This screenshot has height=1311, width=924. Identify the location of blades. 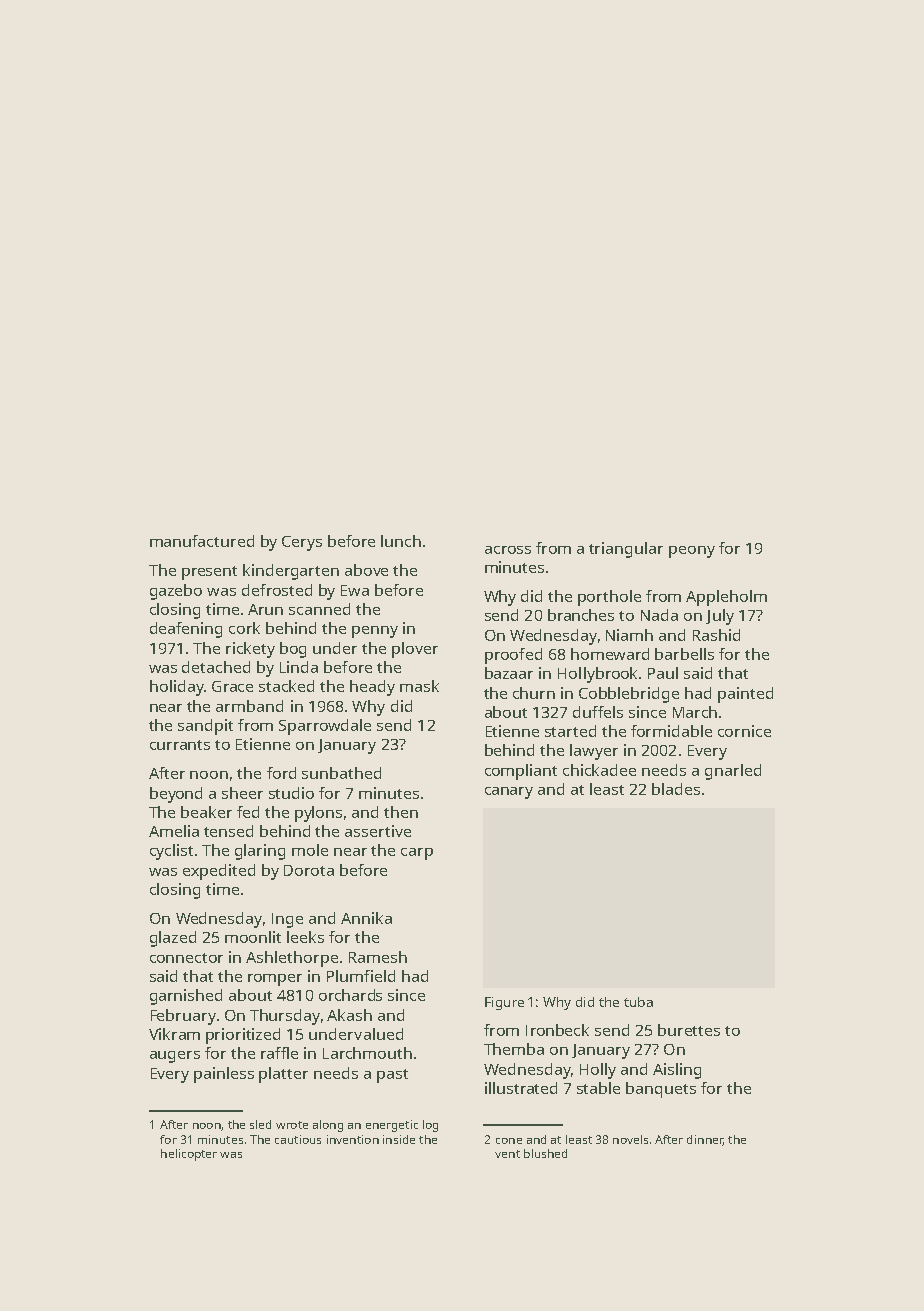
(676, 789).
